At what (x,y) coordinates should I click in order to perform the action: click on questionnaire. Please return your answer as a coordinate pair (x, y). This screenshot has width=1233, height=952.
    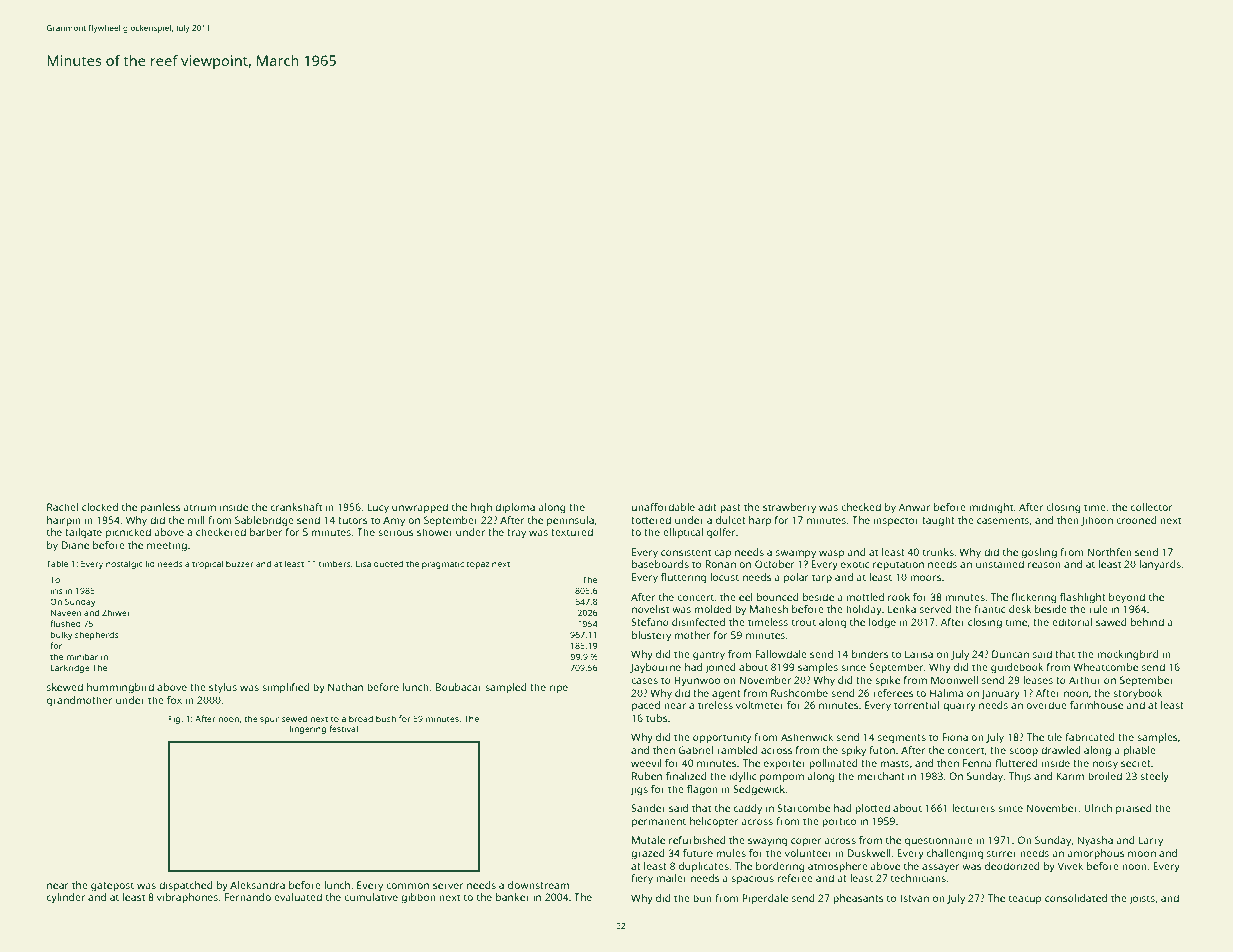
    Looking at the image, I should click on (939, 841).
